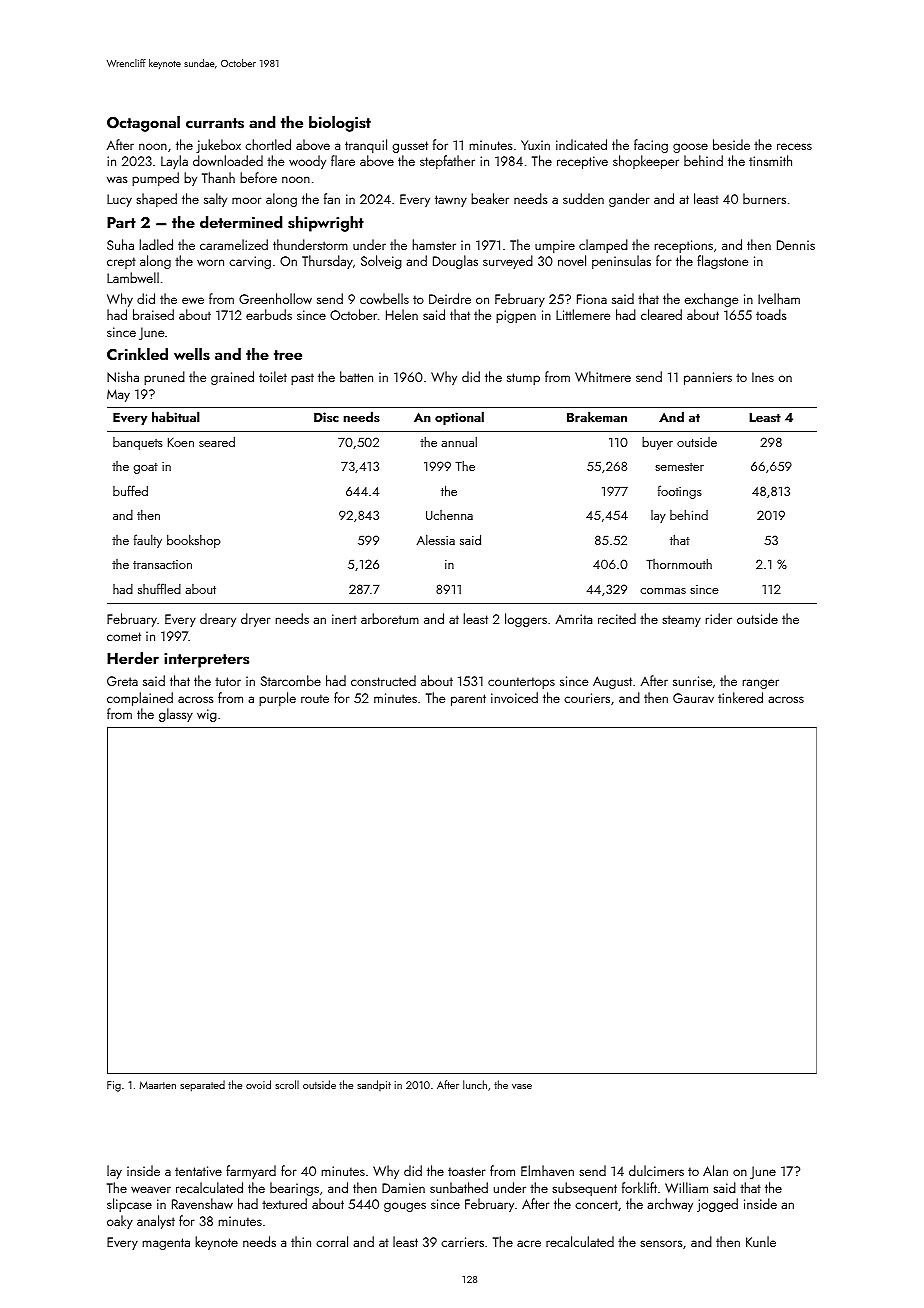 The image size is (924, 1308). Describe the element at coordinates (315, 698) in the document. I see `route` at that location.
